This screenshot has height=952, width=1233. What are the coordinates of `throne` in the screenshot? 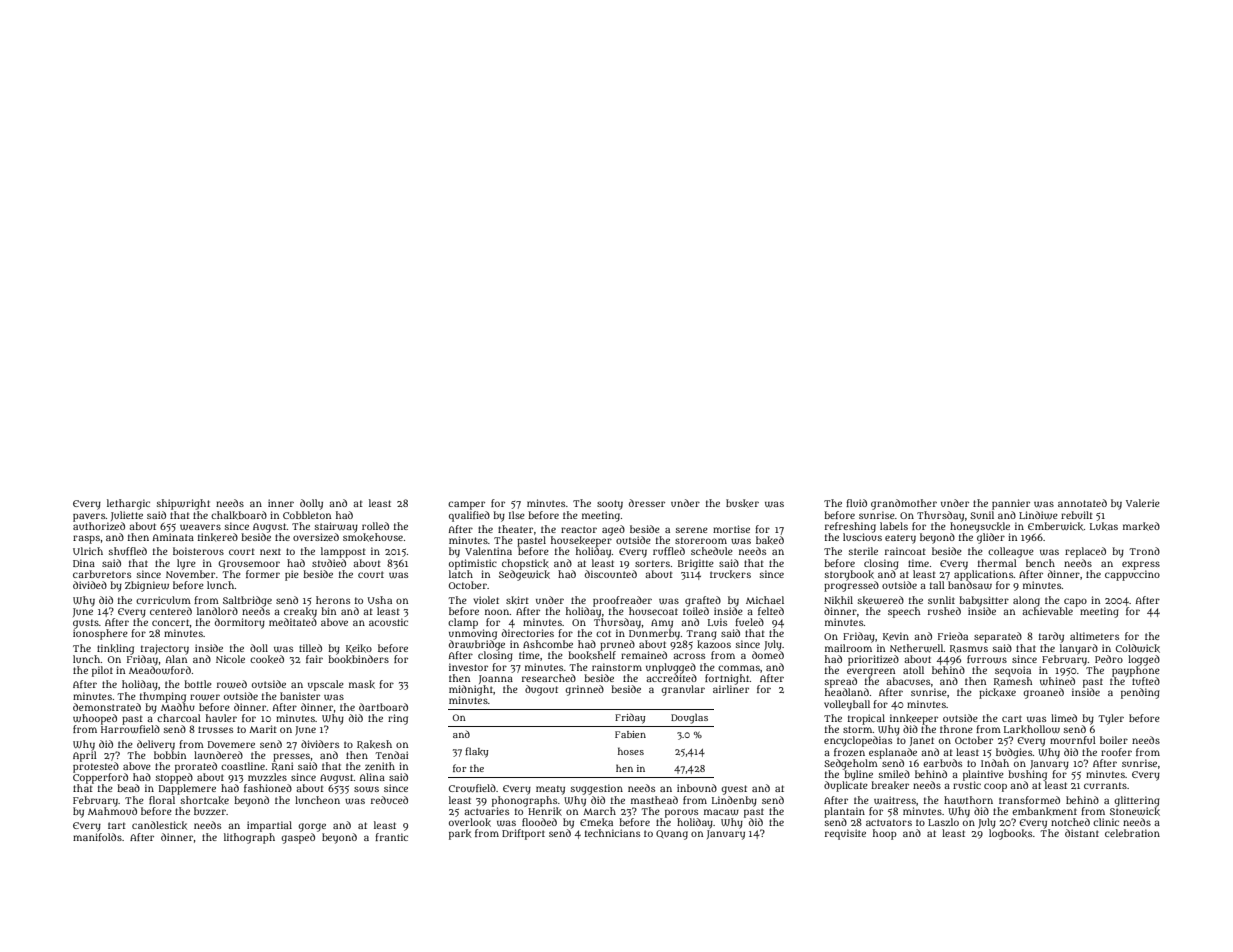 It's located at (956, 729).
